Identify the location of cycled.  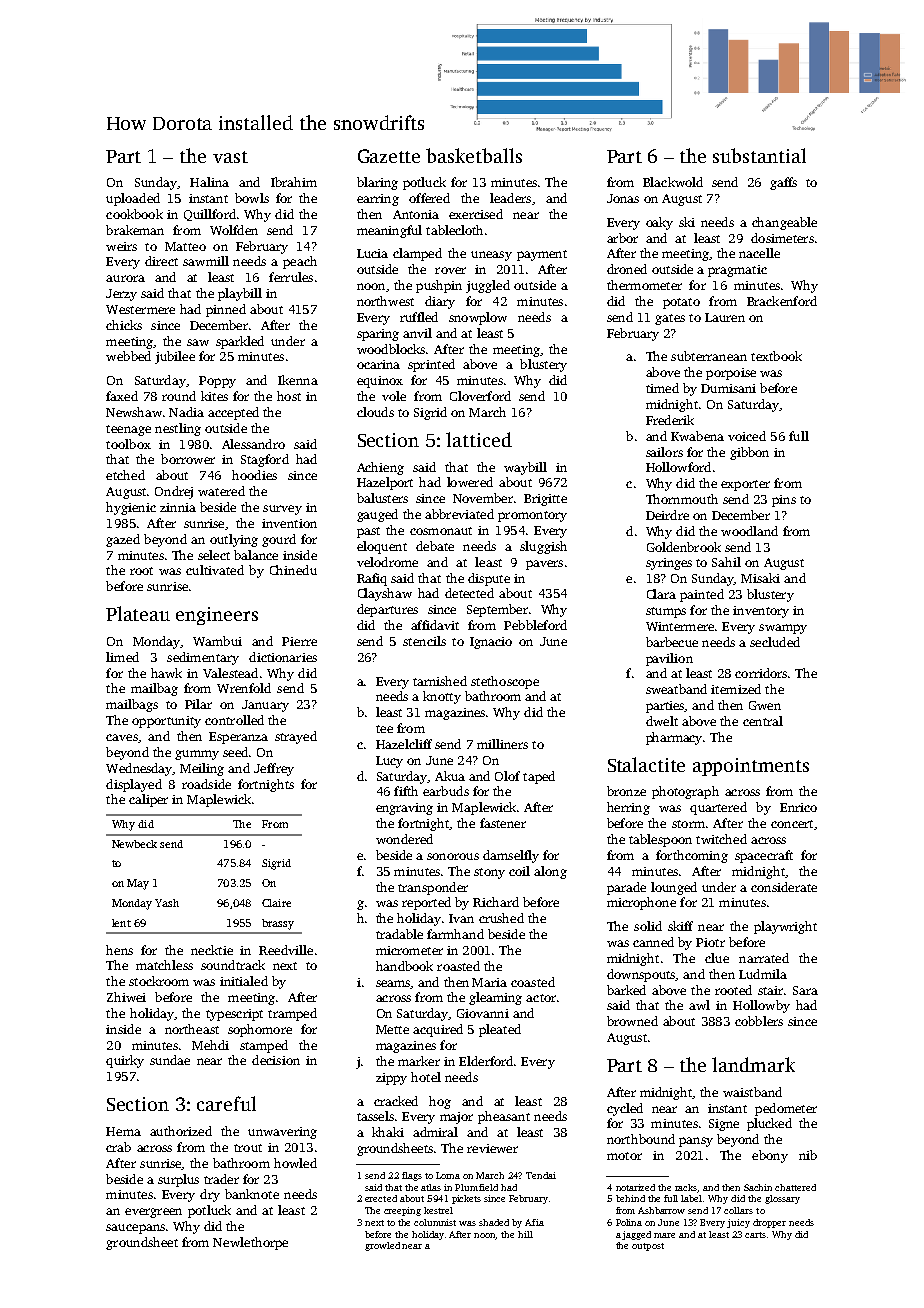
(625, 1109).
